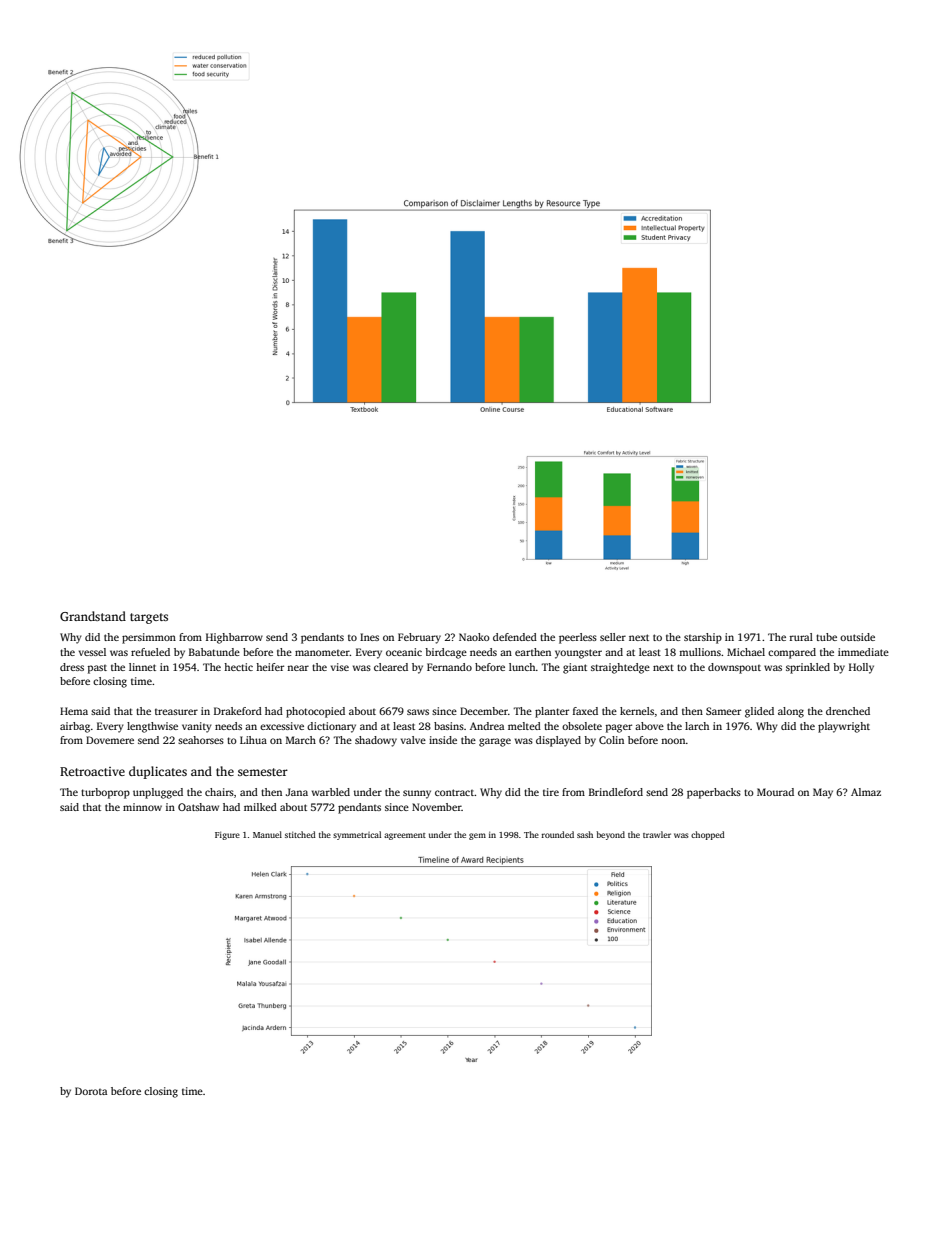 The height and width of the screenshot is (1233, 952). Describe the element at coordinates (708, 835) in the screenshot. I see `chopped` at that location.
